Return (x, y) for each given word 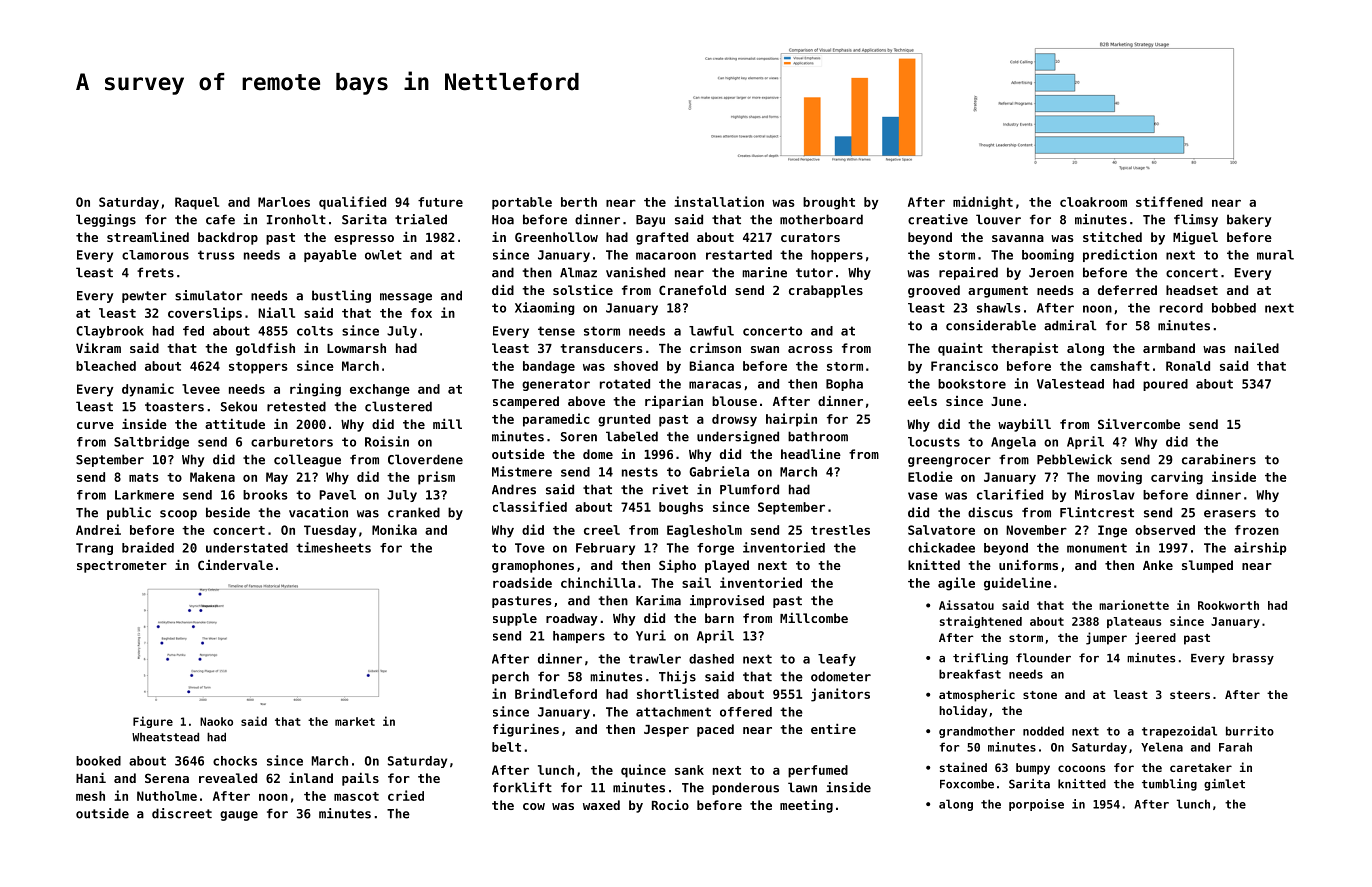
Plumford (749, 489)
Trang (94, 549)
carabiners (1219, 459)
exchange (380, 390)
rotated (625, 384)
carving (1177, 478)
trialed (421, 219)
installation (719, 201)
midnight (983, 203)
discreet (182, 813)
